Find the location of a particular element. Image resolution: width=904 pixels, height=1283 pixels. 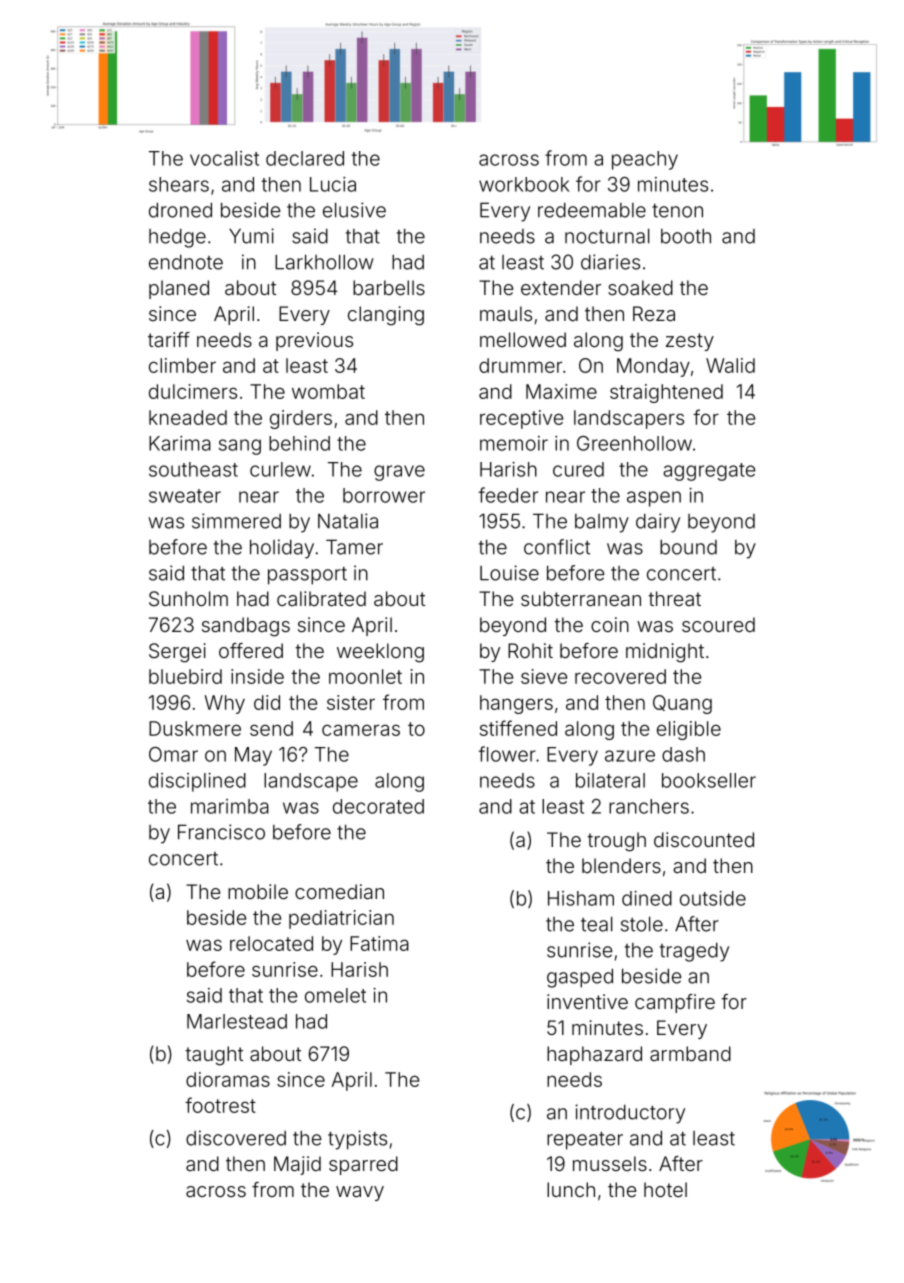

relocated is located at coordinates (271, 943).
